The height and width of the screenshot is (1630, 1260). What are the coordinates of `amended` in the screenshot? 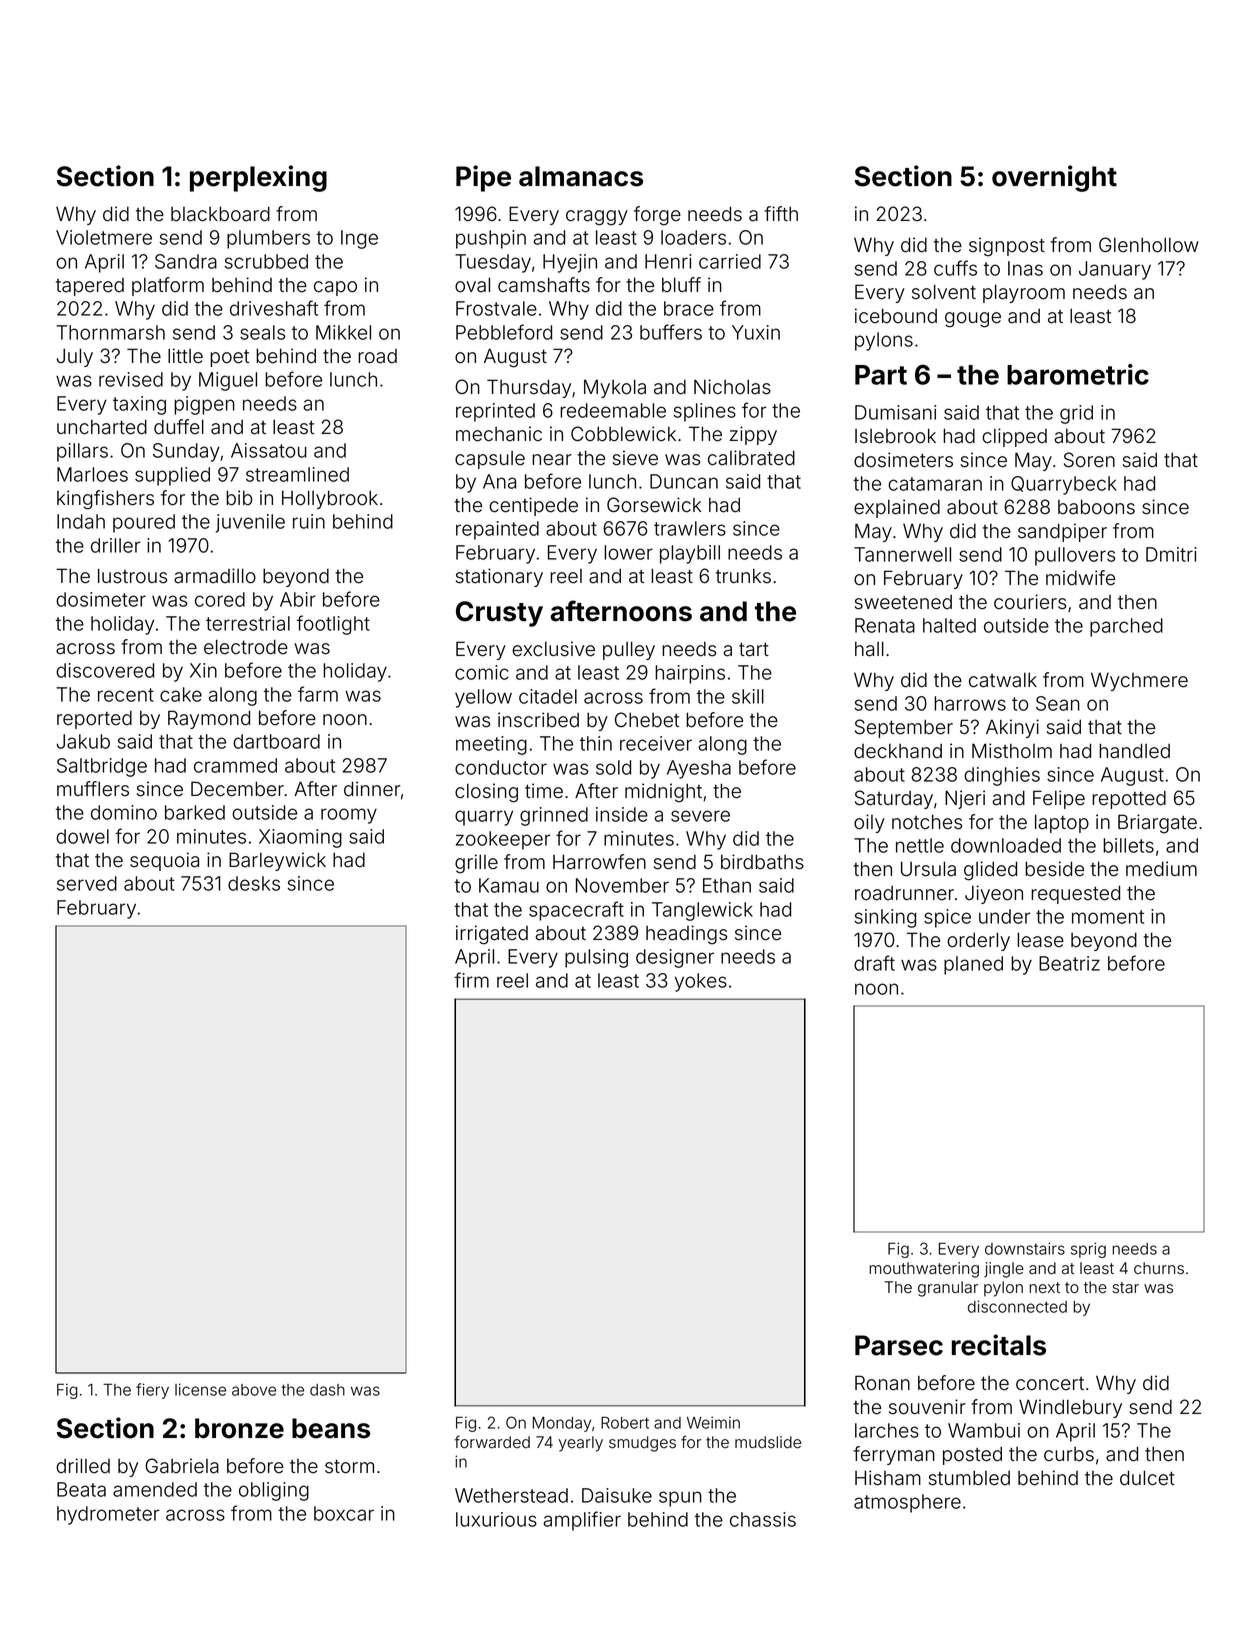 It's located at (155, 1489).
